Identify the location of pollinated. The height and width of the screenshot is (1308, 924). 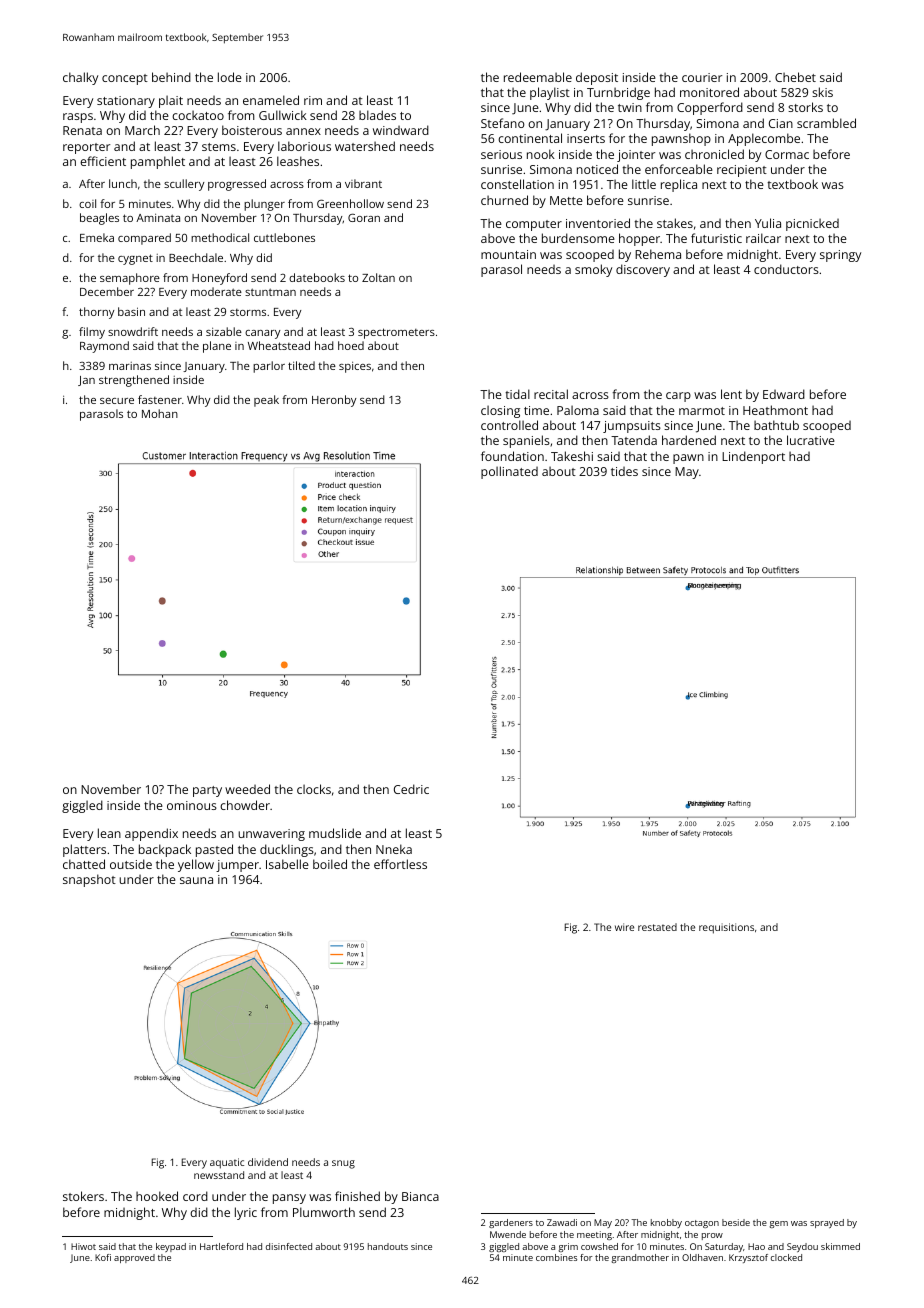
(509, 472).
